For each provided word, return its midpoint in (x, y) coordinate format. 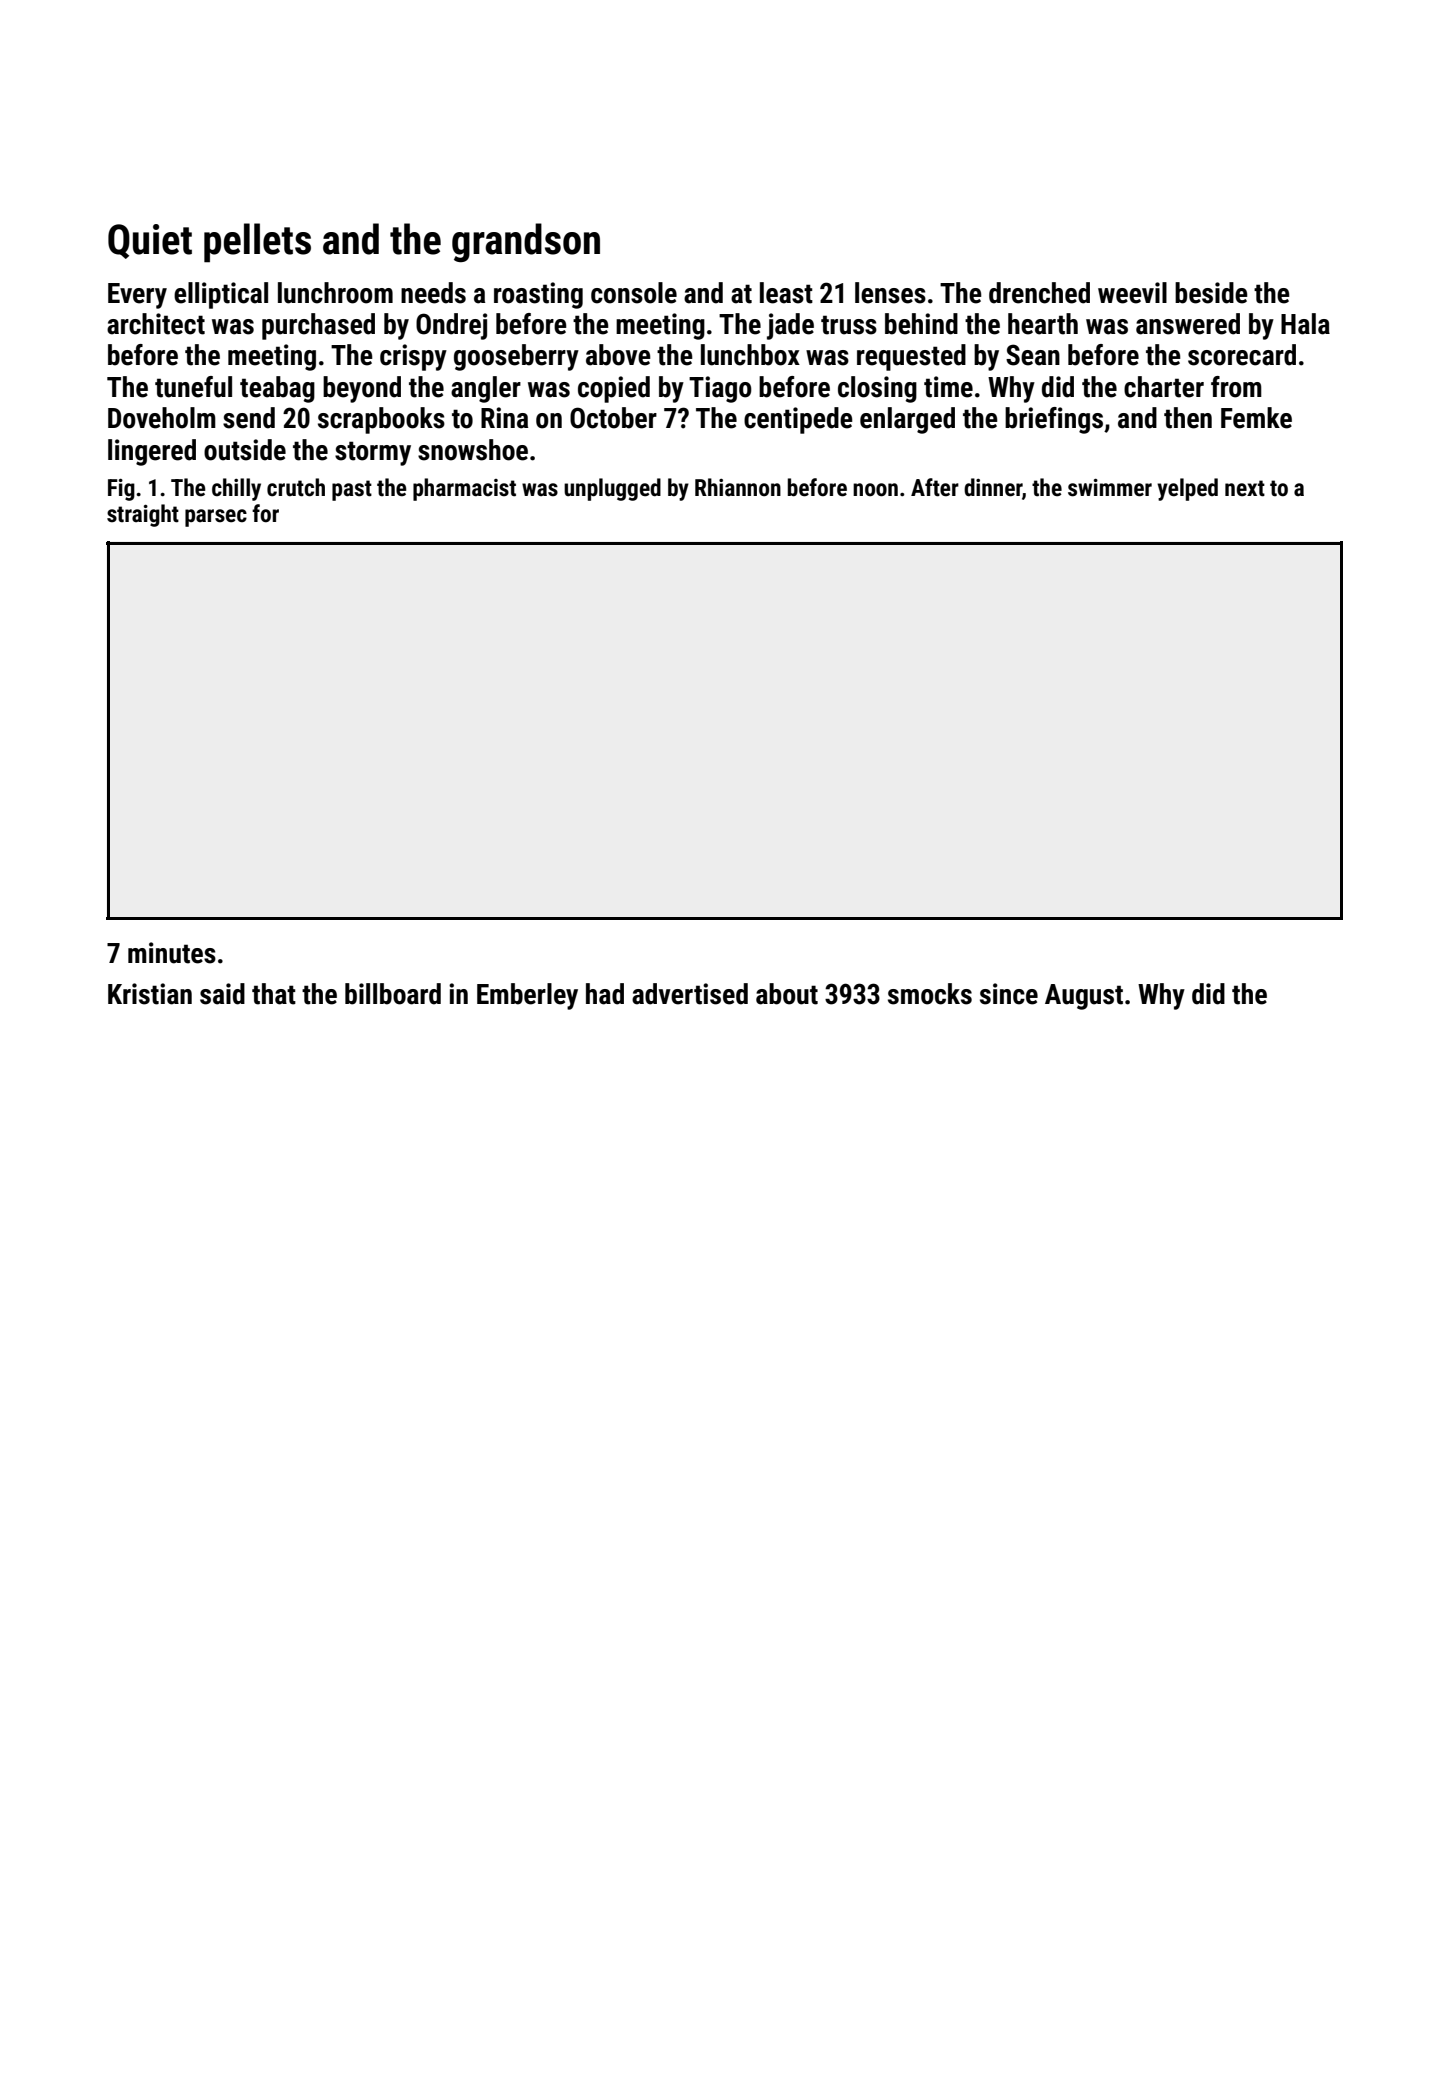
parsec (216, 518)
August (1084, 997)
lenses (890, 293)
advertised (690, 994)
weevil (1132, 293)
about (787, 994)
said (222, 994)
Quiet (150, 241)
